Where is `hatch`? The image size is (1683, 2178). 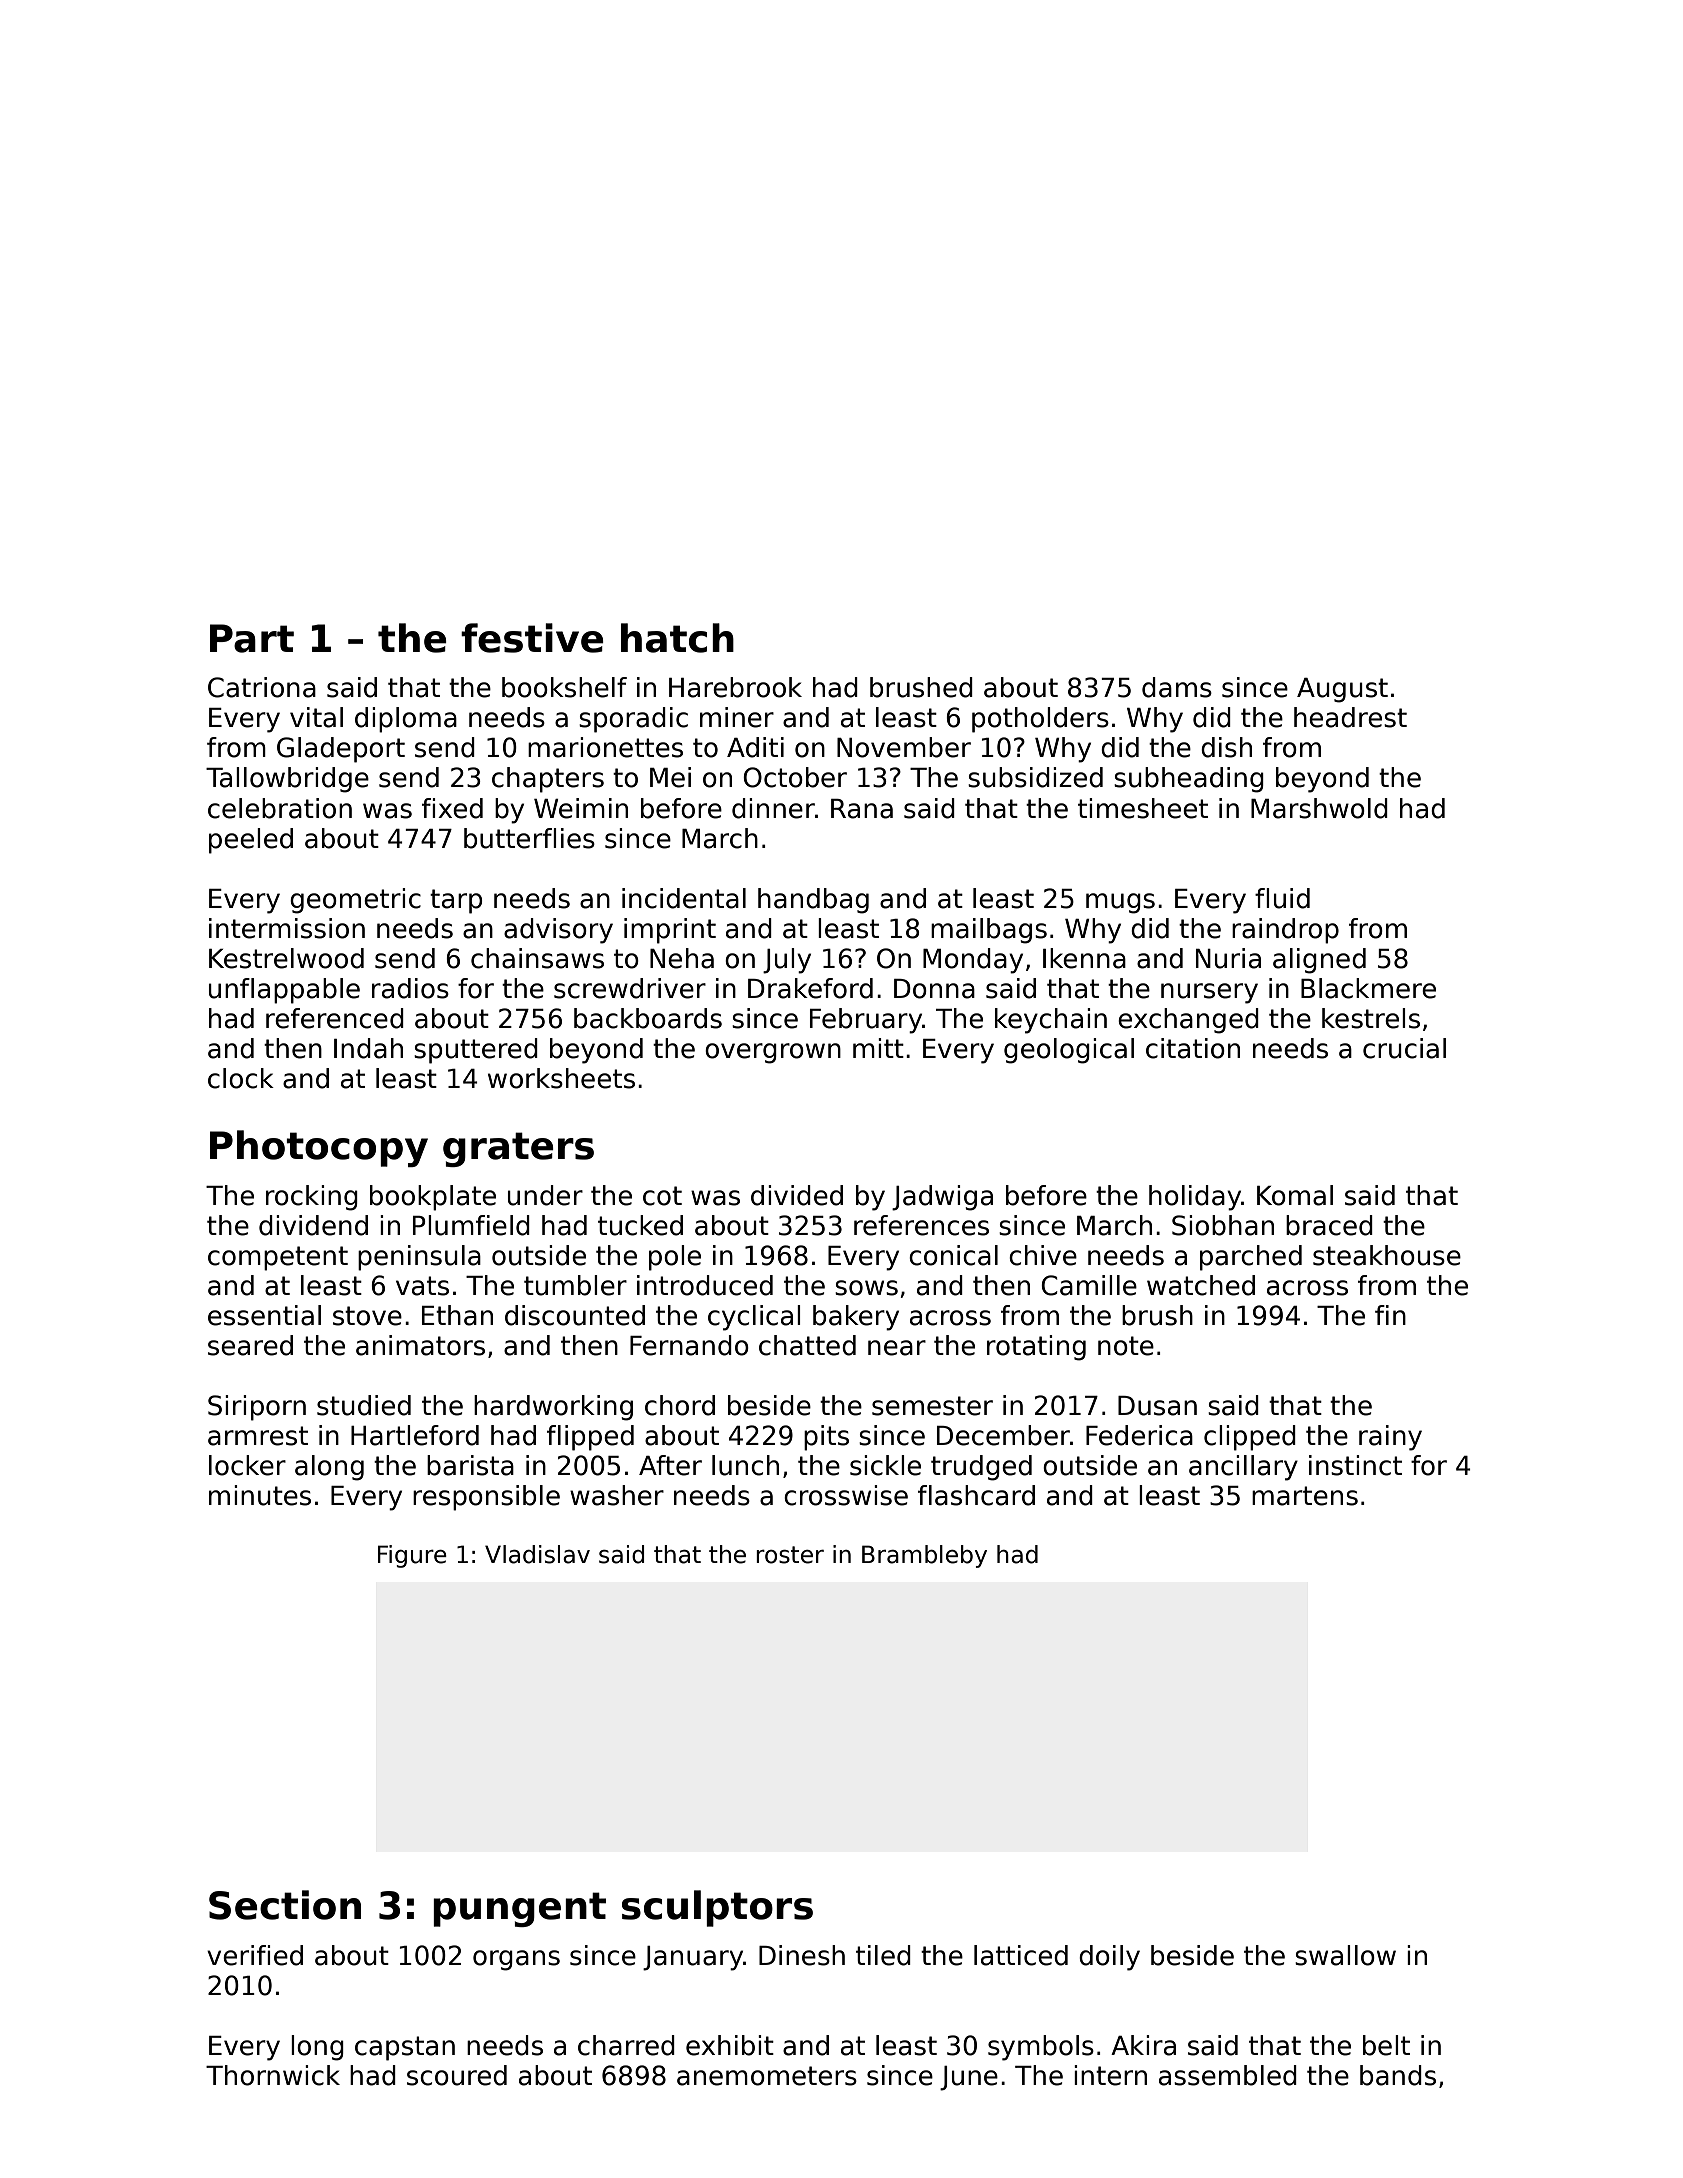
hatch is located at coordinates (677, 638).
